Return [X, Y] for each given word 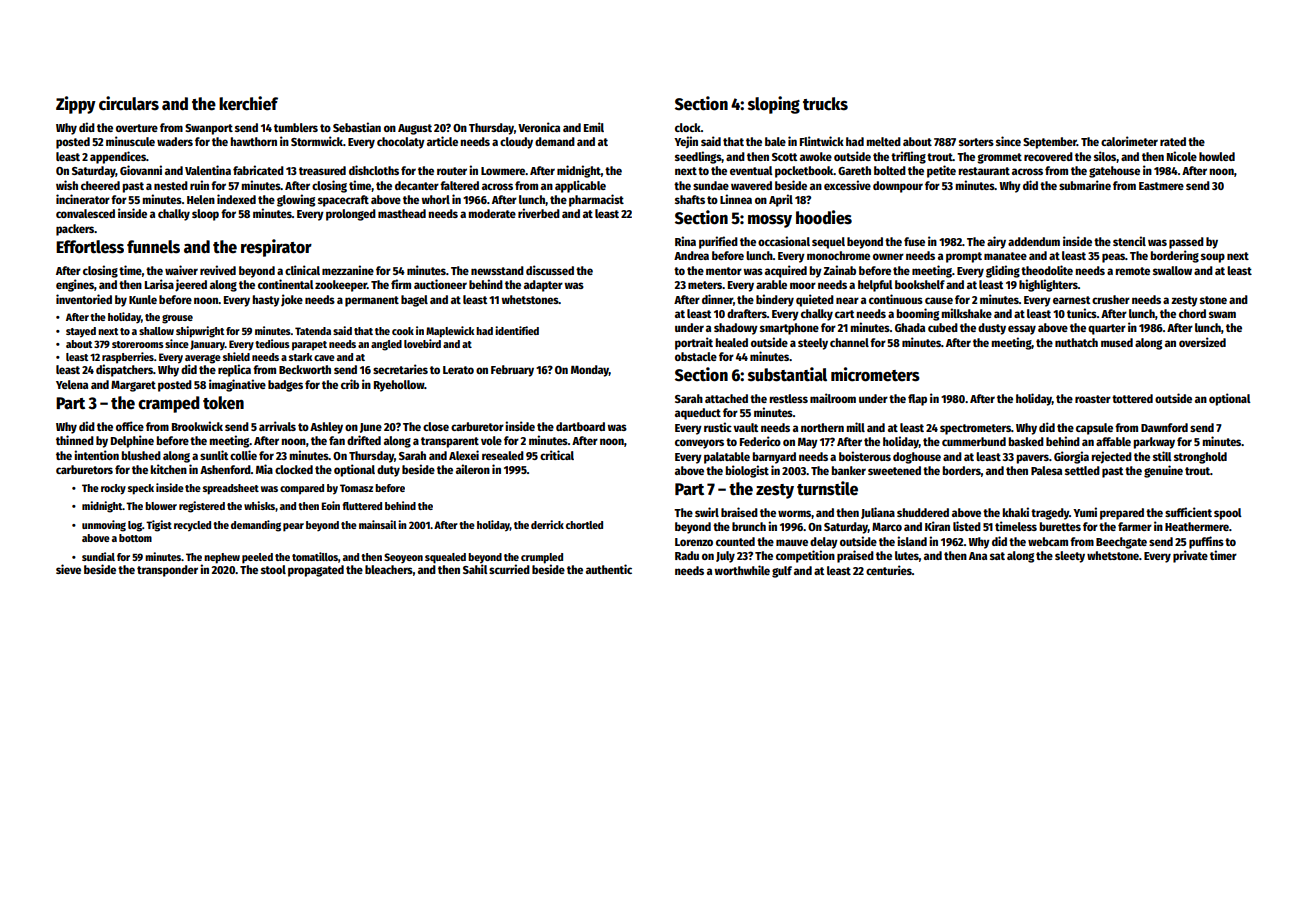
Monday [590, 371]
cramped [169, 404]
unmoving [104, 526]
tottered [1132, 398]
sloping [774, 105]
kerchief [248, 103]
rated [1173, 141]
